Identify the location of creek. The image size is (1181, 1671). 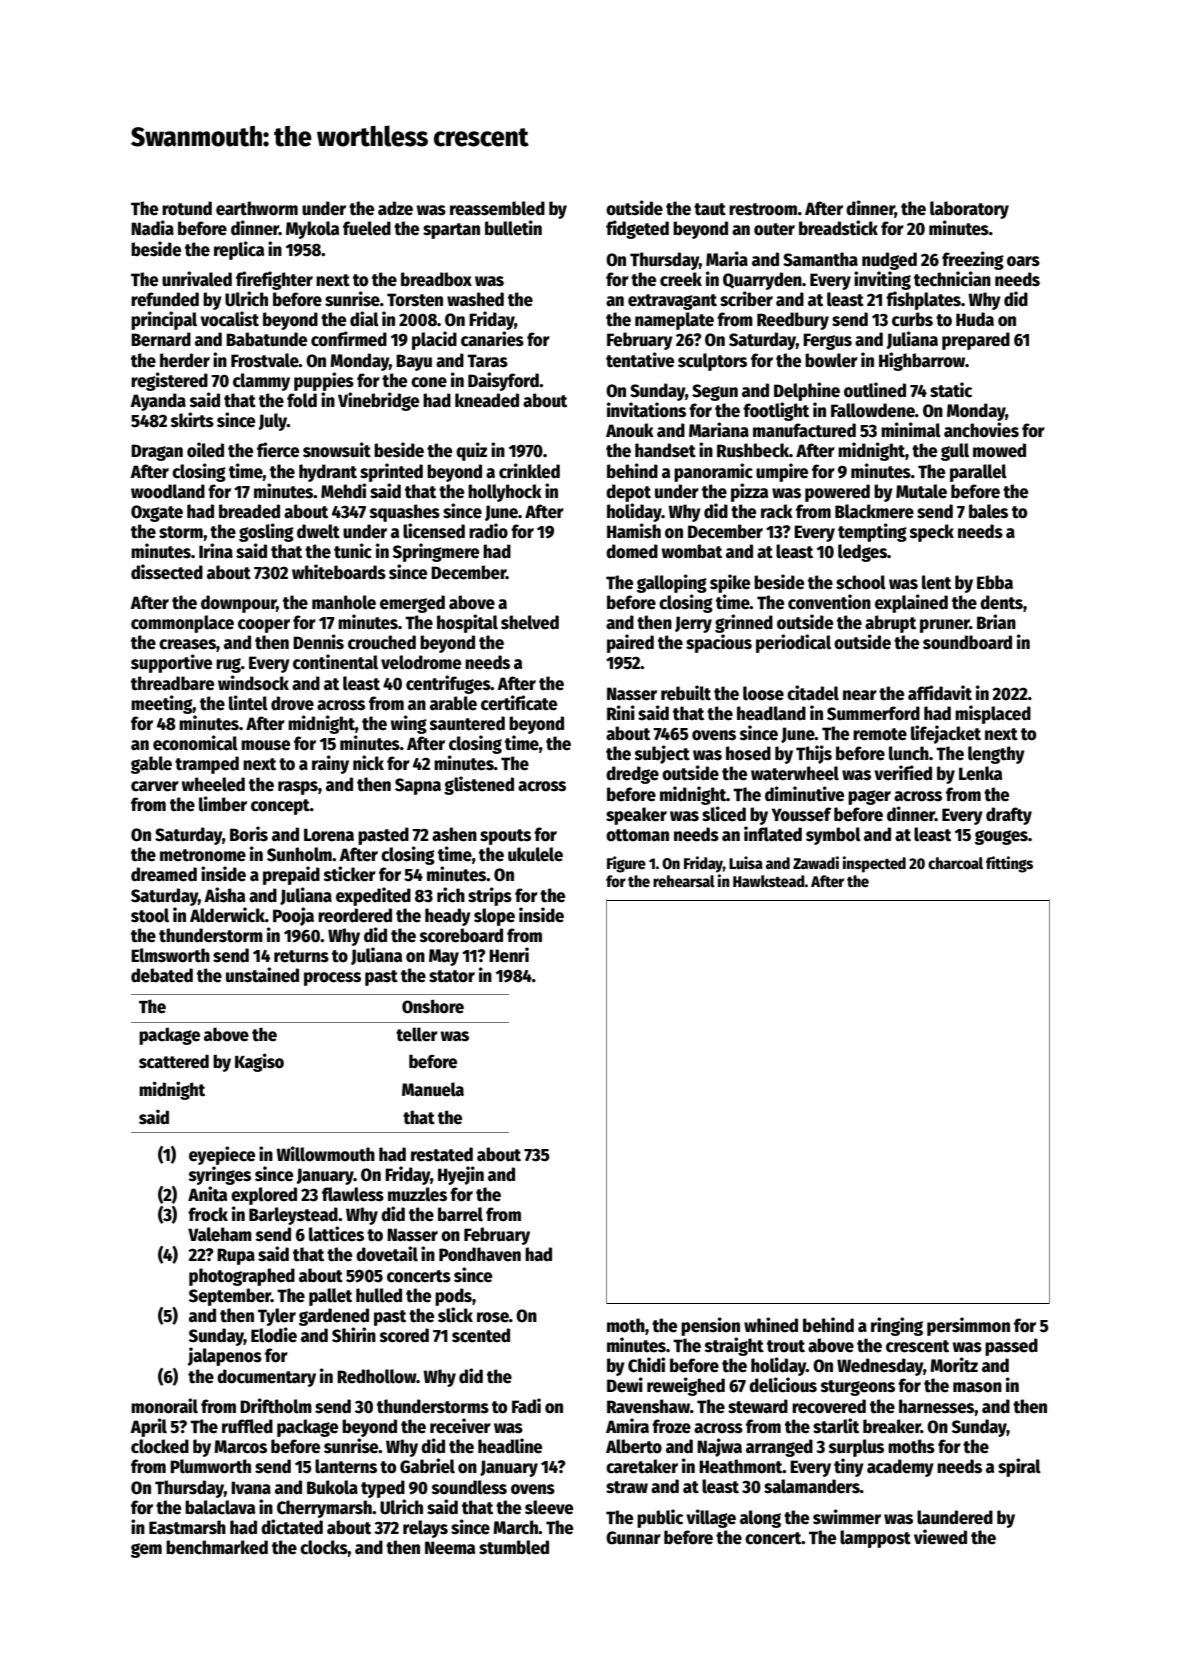
(681, 279).
